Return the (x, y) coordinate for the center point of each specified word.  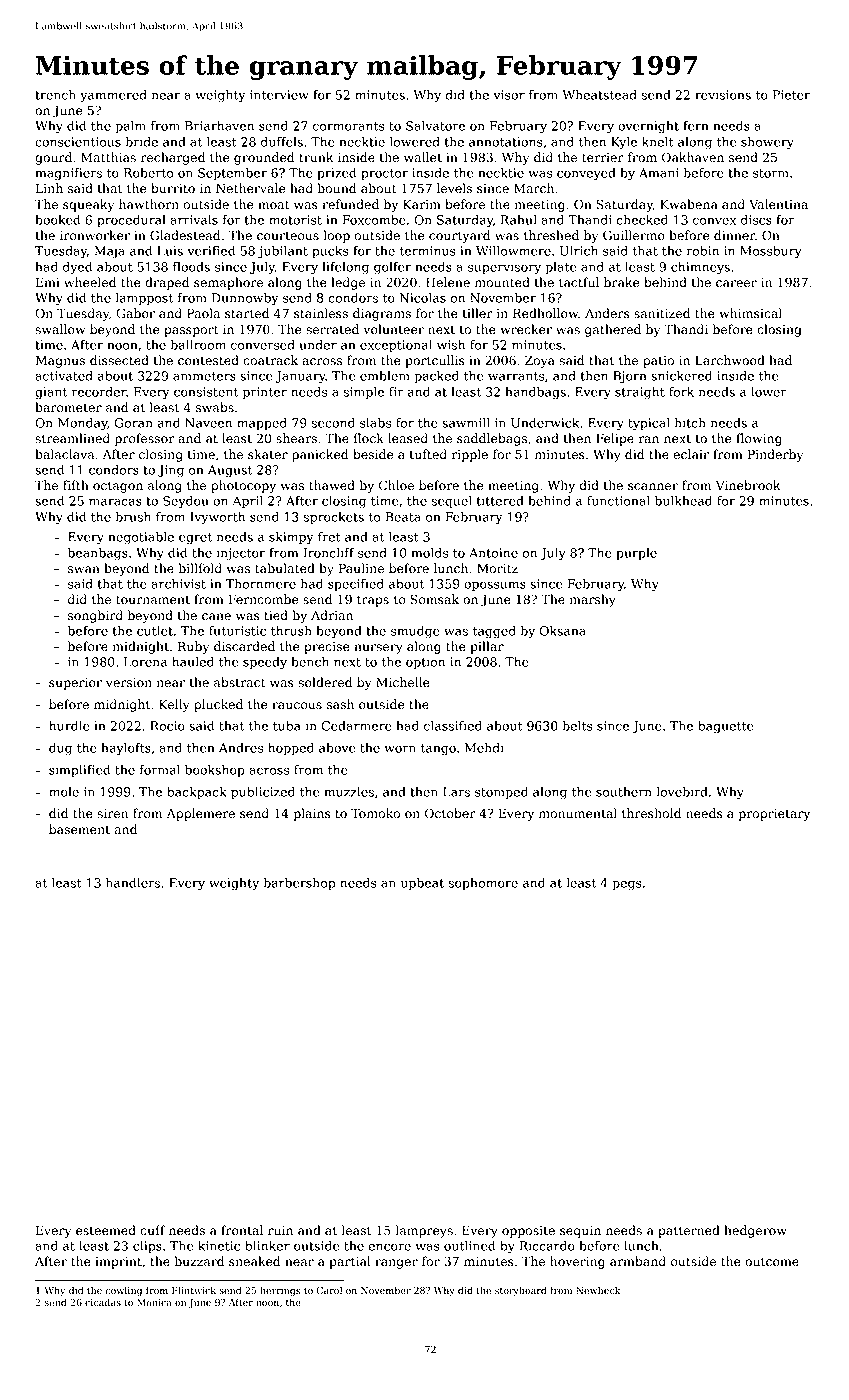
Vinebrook (748, 485)
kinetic (219, 1246)
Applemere (201, 814)
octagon (118, 487)
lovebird (682, 792)
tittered (500, 501)
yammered (113, 96)
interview (279, 95)
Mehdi (484, 748)
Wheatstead (599, 95)
